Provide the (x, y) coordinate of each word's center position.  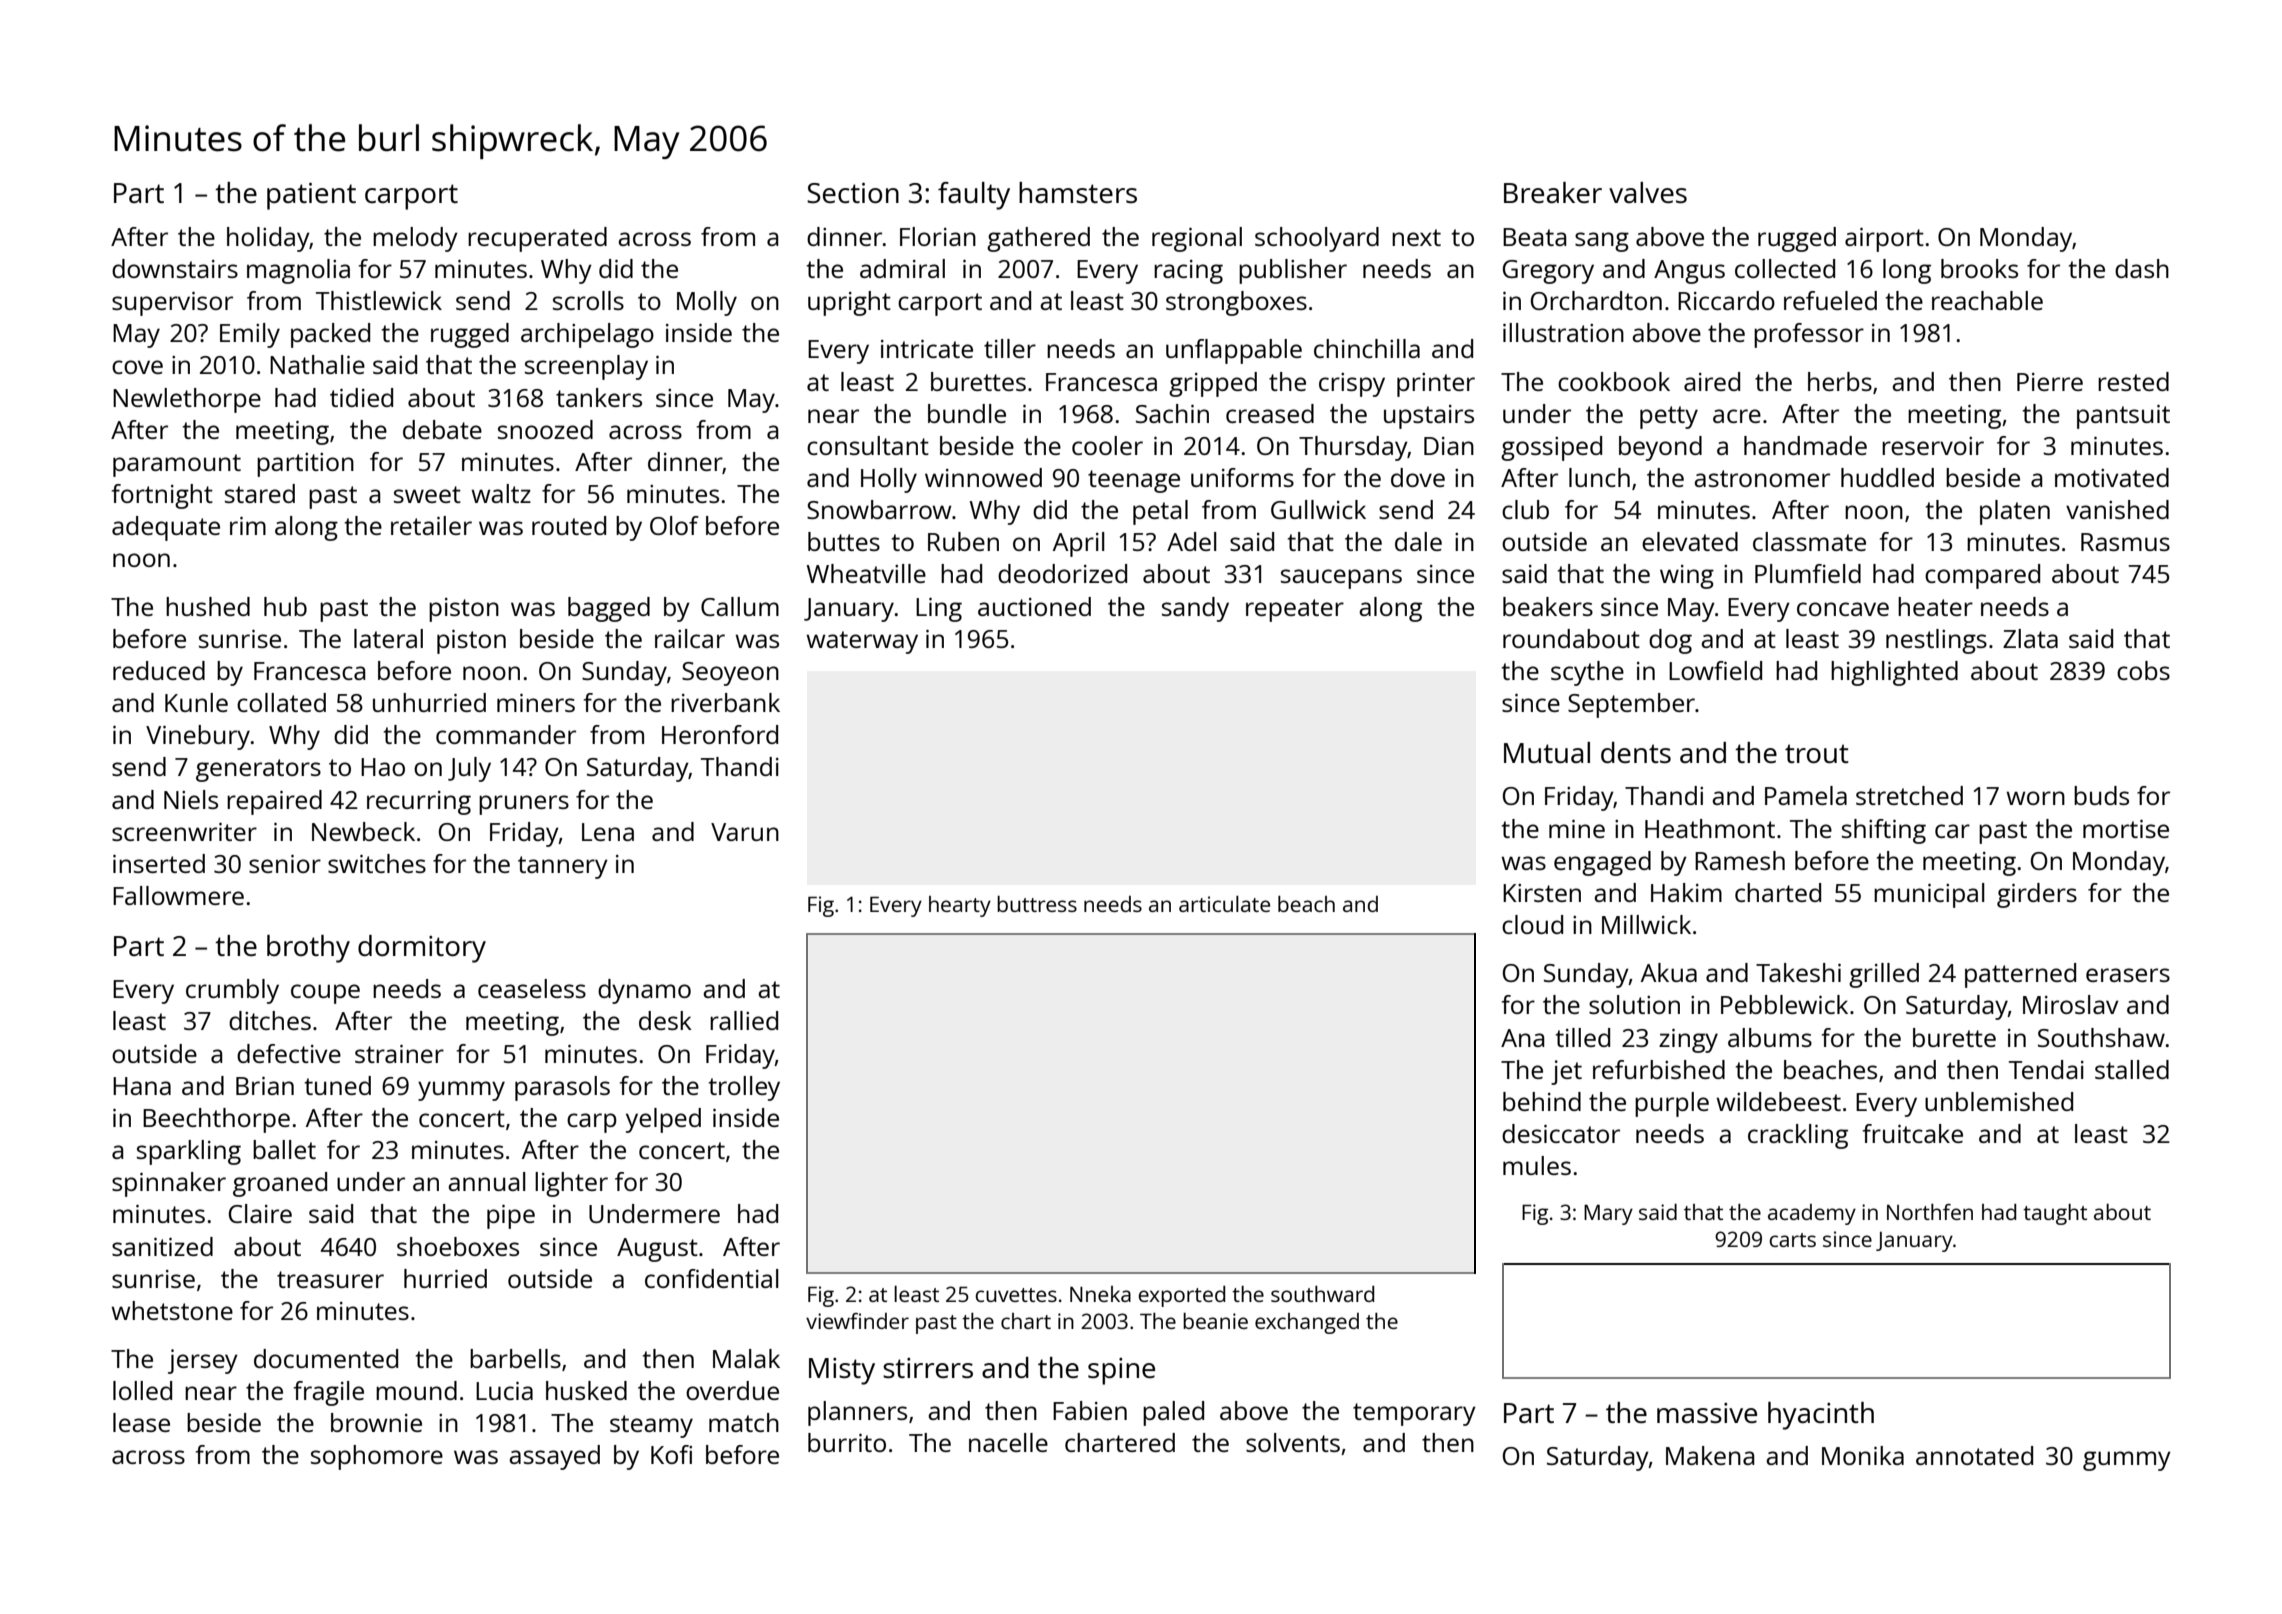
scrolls (588, 300)
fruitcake (1913, 1133)
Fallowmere (178, 895)
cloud (1532, 924)
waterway (862, 642)
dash (2142, 268)
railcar (690, 638)
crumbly (232, 991)
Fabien (1090, 1410)
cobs (2143, 670)
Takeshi (1798, 972)
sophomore (377, 1457)
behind (1542, 1101)
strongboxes (1236, 303)
